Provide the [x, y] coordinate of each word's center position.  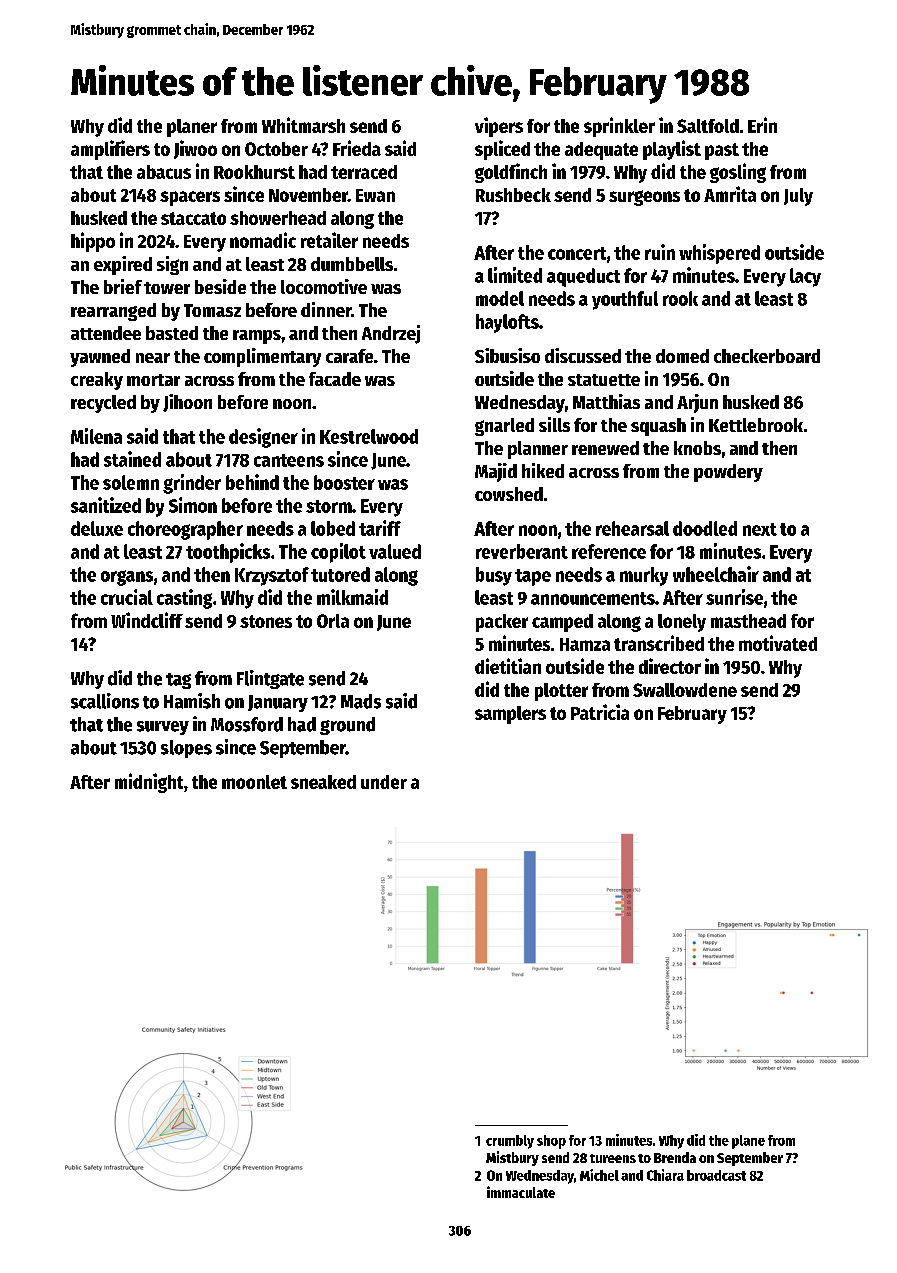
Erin [762, 125]
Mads [361, 701]
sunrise [734, 597]
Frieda [357, 148]
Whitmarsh [303, 125]
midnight [149, 783]
